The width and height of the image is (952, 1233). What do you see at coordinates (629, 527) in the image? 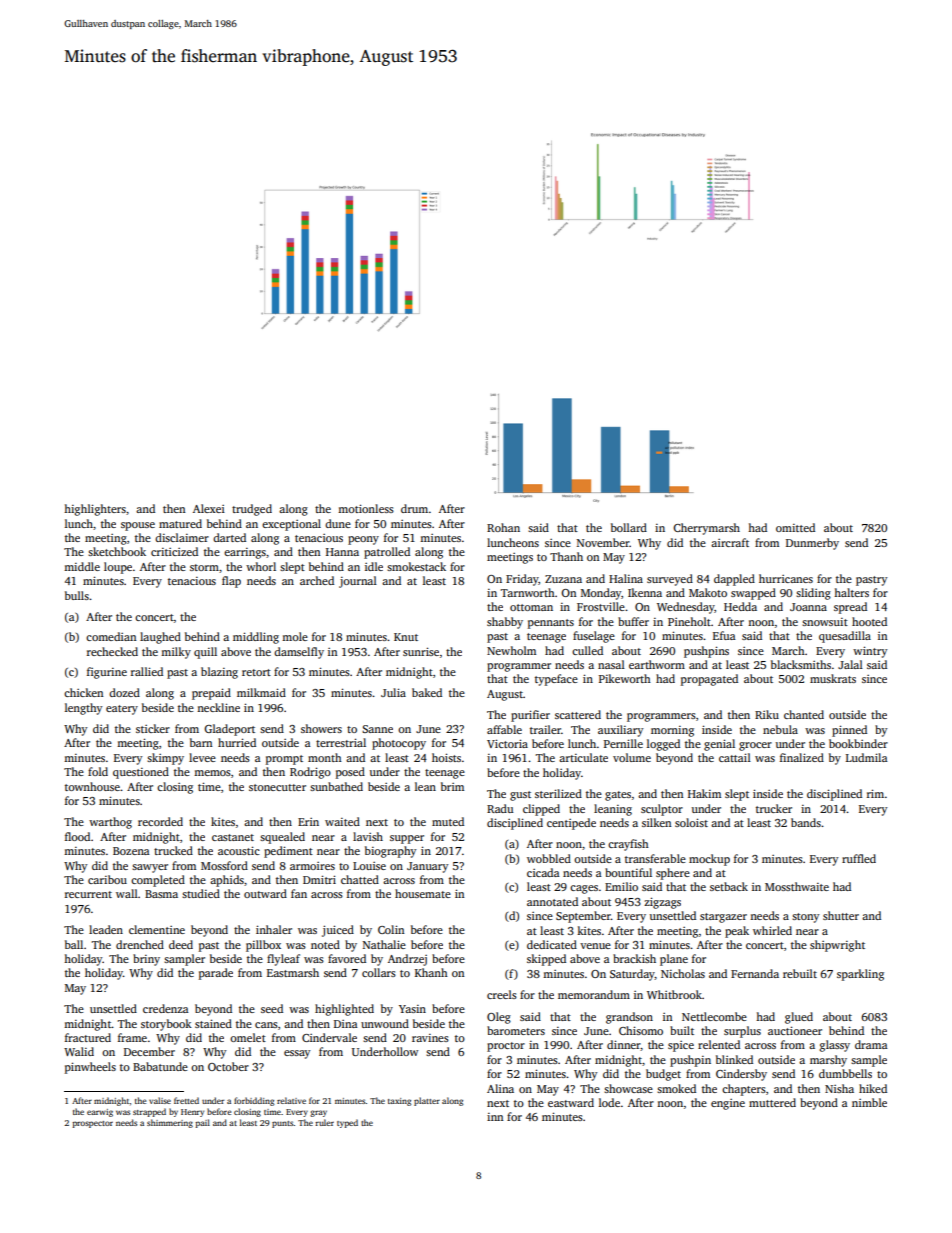
I see `bollard` at bounding box center [629, 527].
